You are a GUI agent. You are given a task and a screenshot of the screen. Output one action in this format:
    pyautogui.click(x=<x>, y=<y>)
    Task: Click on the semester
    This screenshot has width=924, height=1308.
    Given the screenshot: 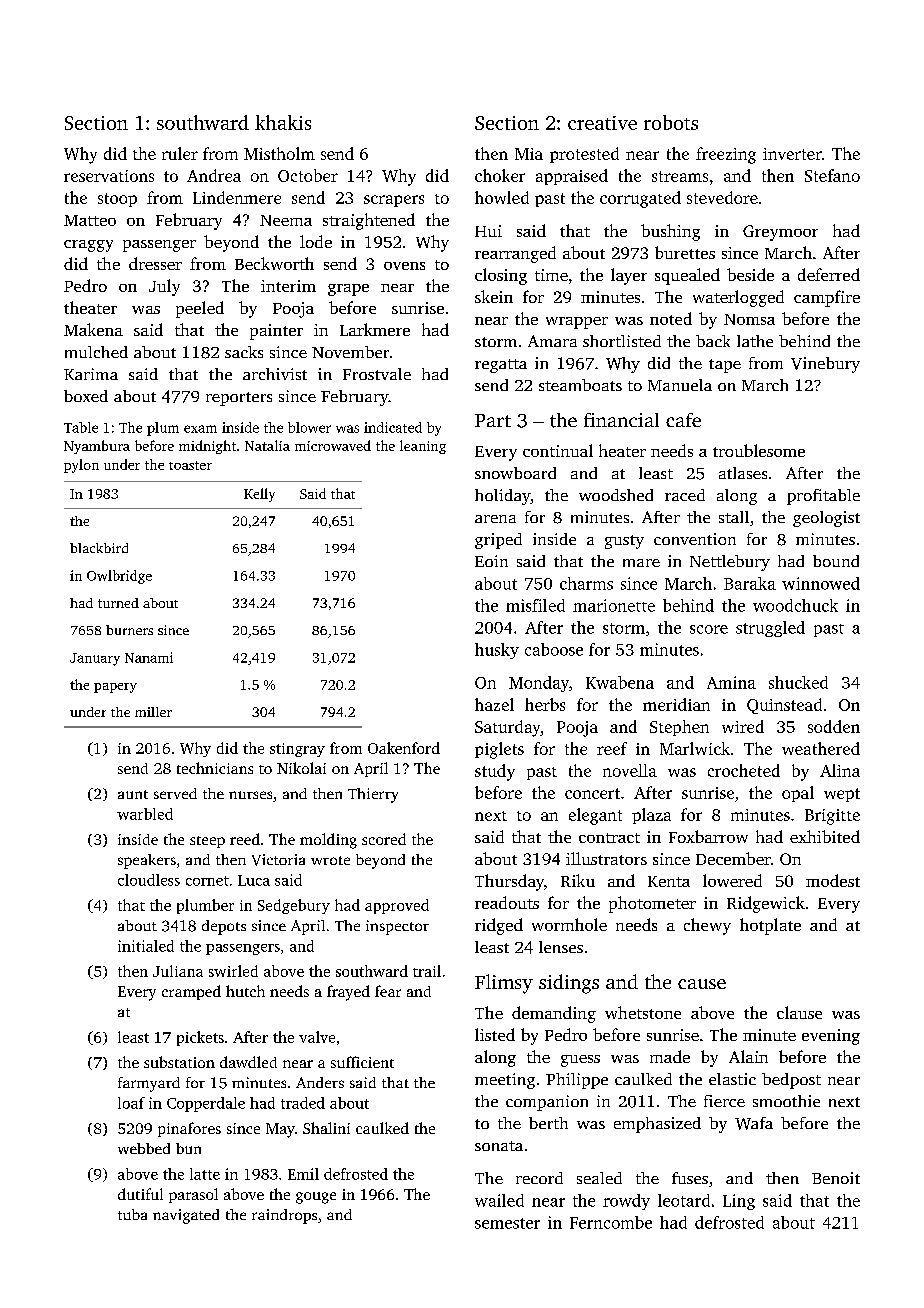 What is the action you would take?
    pyautogui.click(x=507, y=1223)
